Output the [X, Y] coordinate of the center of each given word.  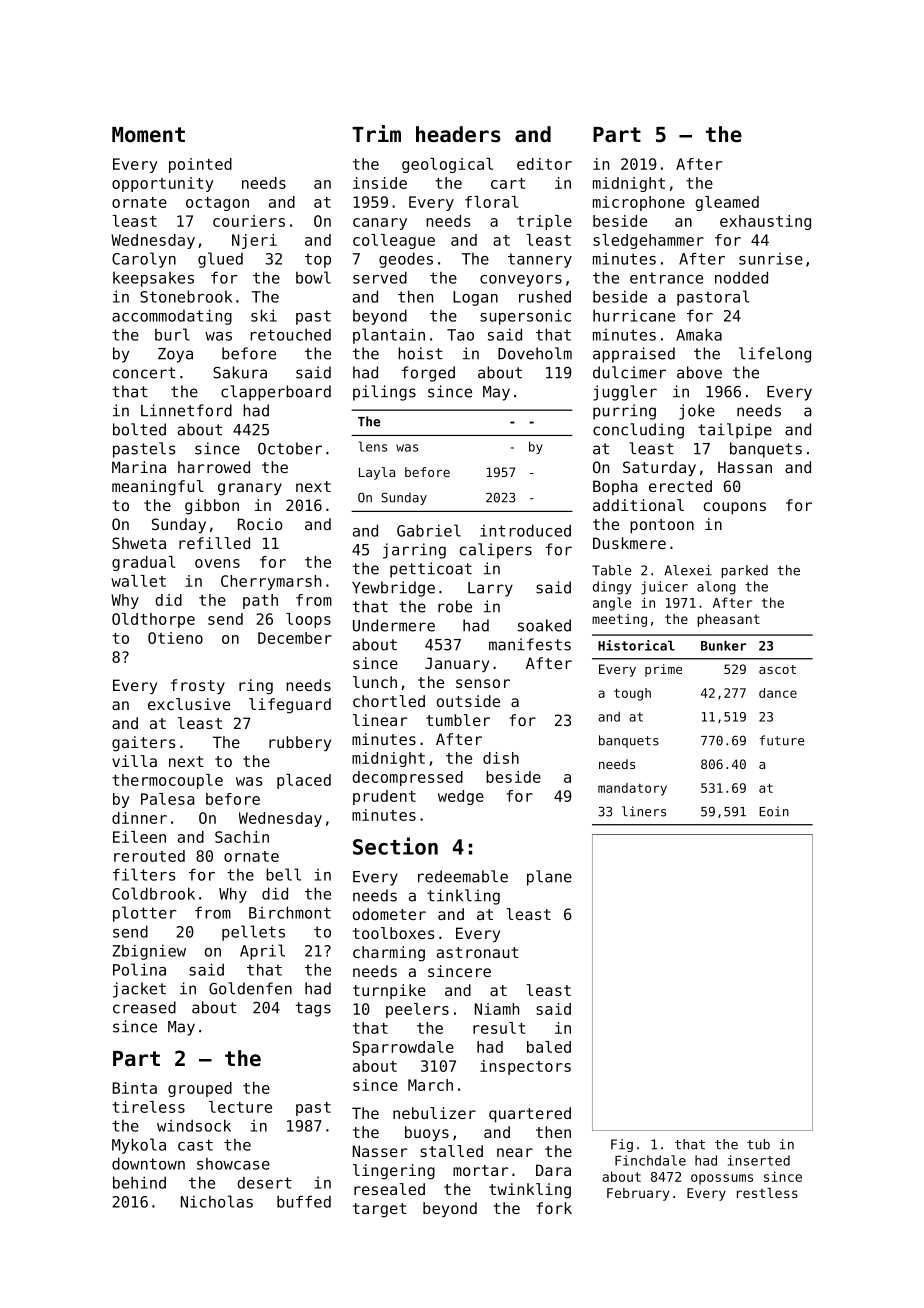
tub [758, 1144]
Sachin [242, 837]
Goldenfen [250, 988]
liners [644, 811]
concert [144, 373]
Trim [376, 133]
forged [428, 374]
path [260, 601]
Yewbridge [393, 589]
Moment [148, 135]
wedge [461, 797]
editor [544, 164]
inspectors [525, 1067]
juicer [664, 588]
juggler [625, 393]
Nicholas [217, 1201]
